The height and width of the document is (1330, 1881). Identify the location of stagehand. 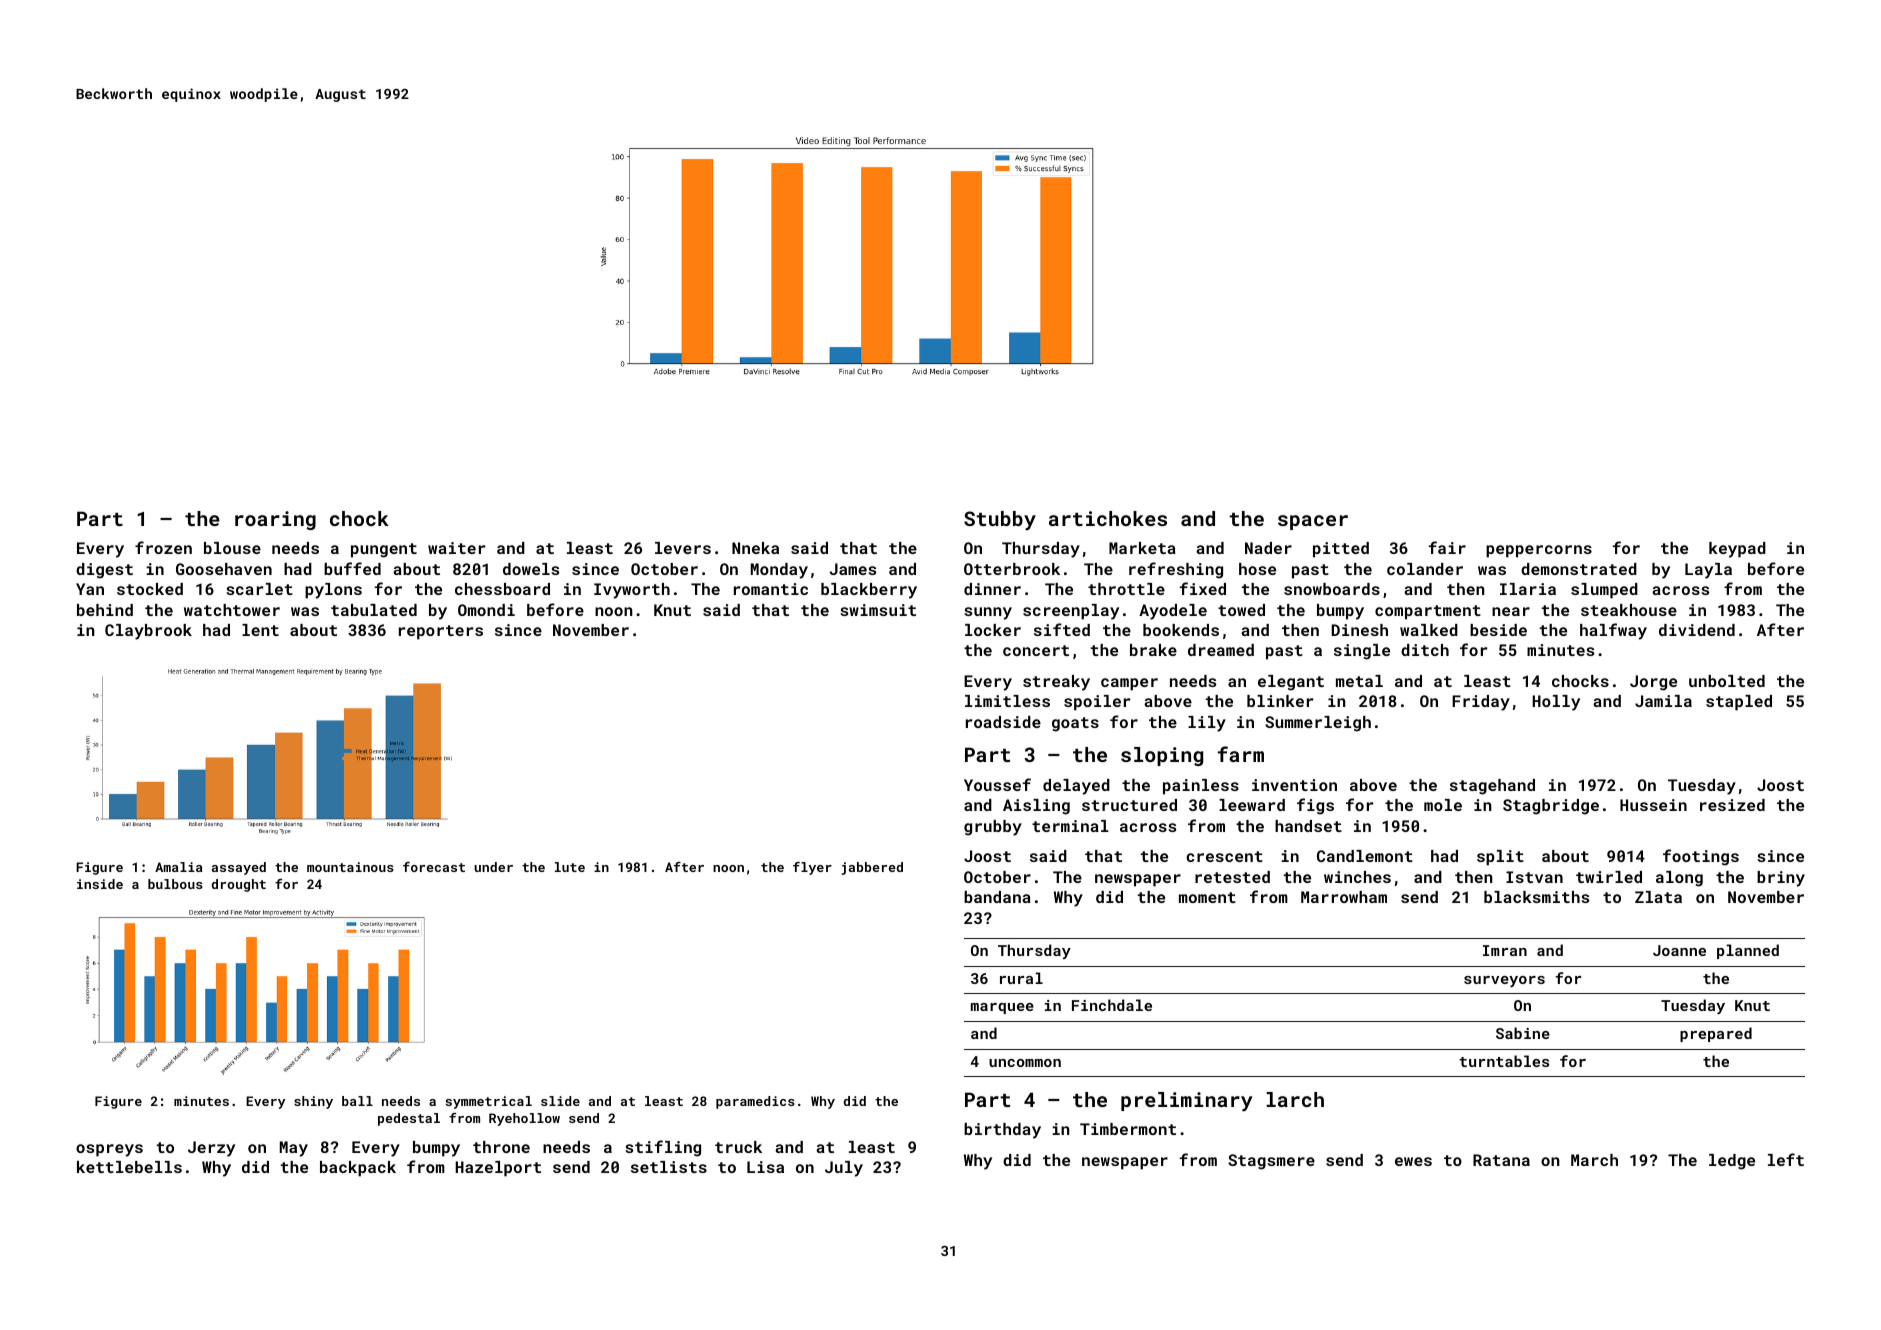
(1492, 787).
